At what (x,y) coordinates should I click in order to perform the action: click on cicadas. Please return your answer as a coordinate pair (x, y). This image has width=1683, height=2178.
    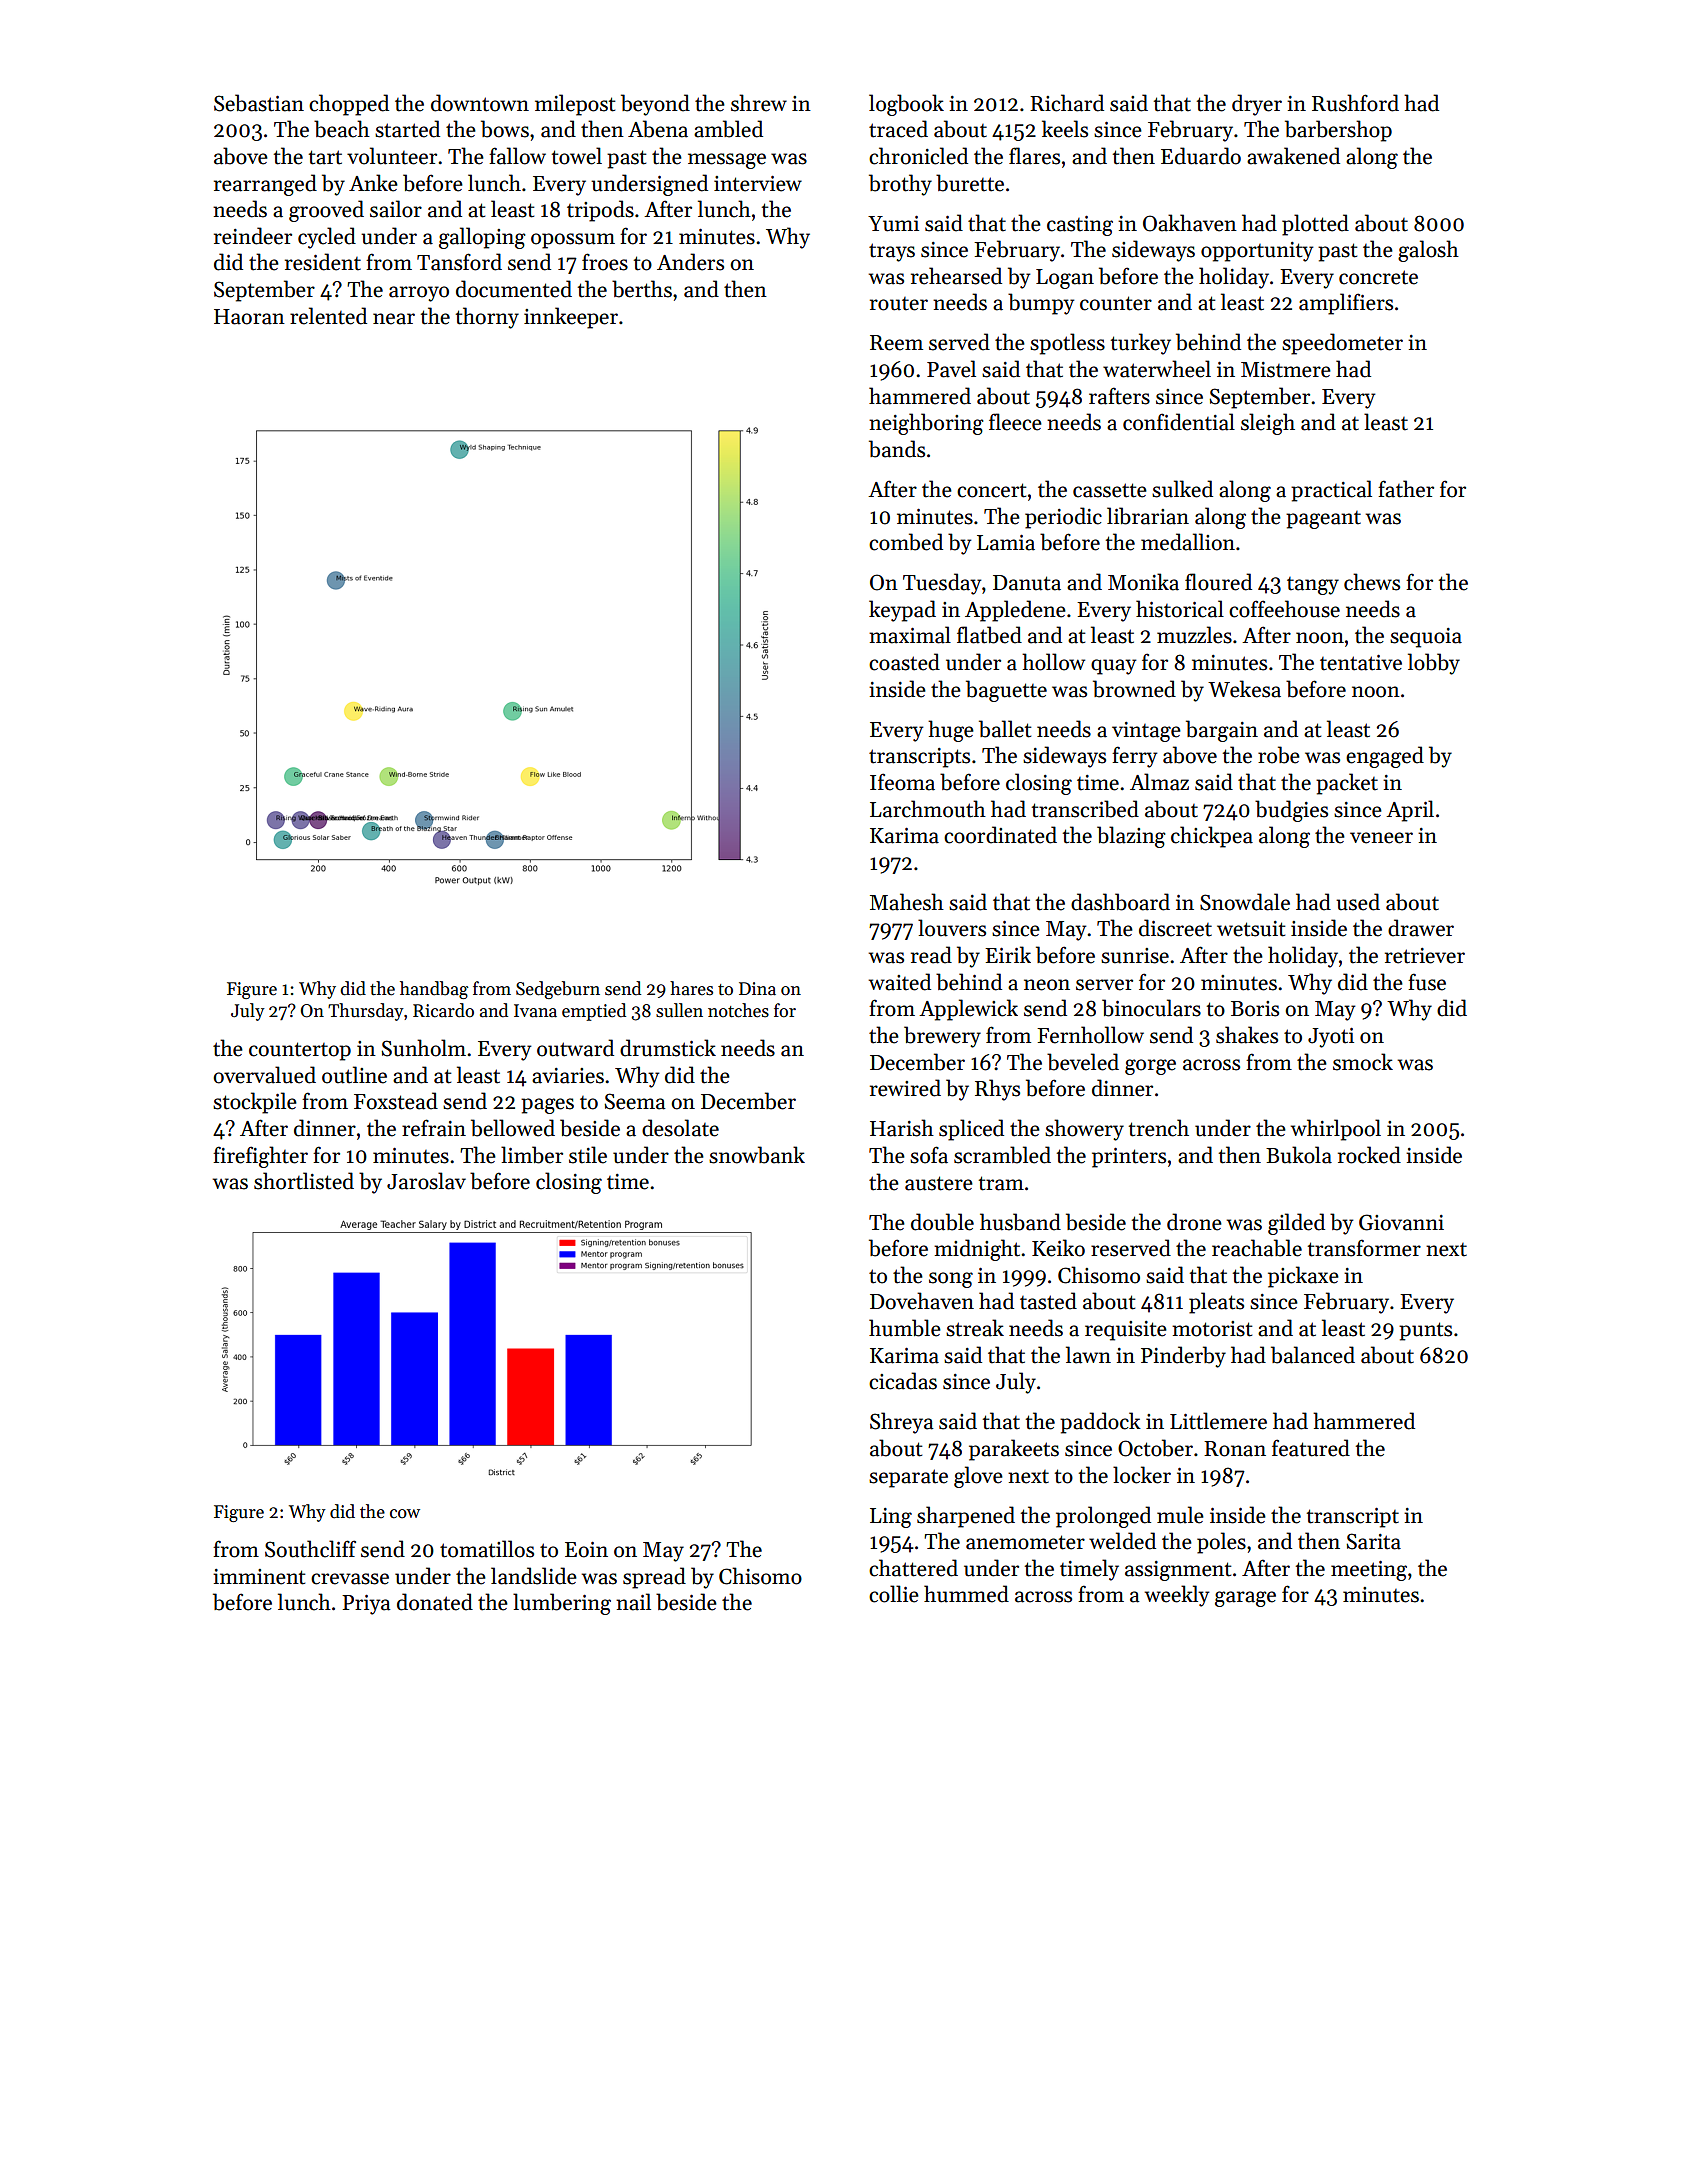
    Looking at the image, I should click on (903, 1381).
